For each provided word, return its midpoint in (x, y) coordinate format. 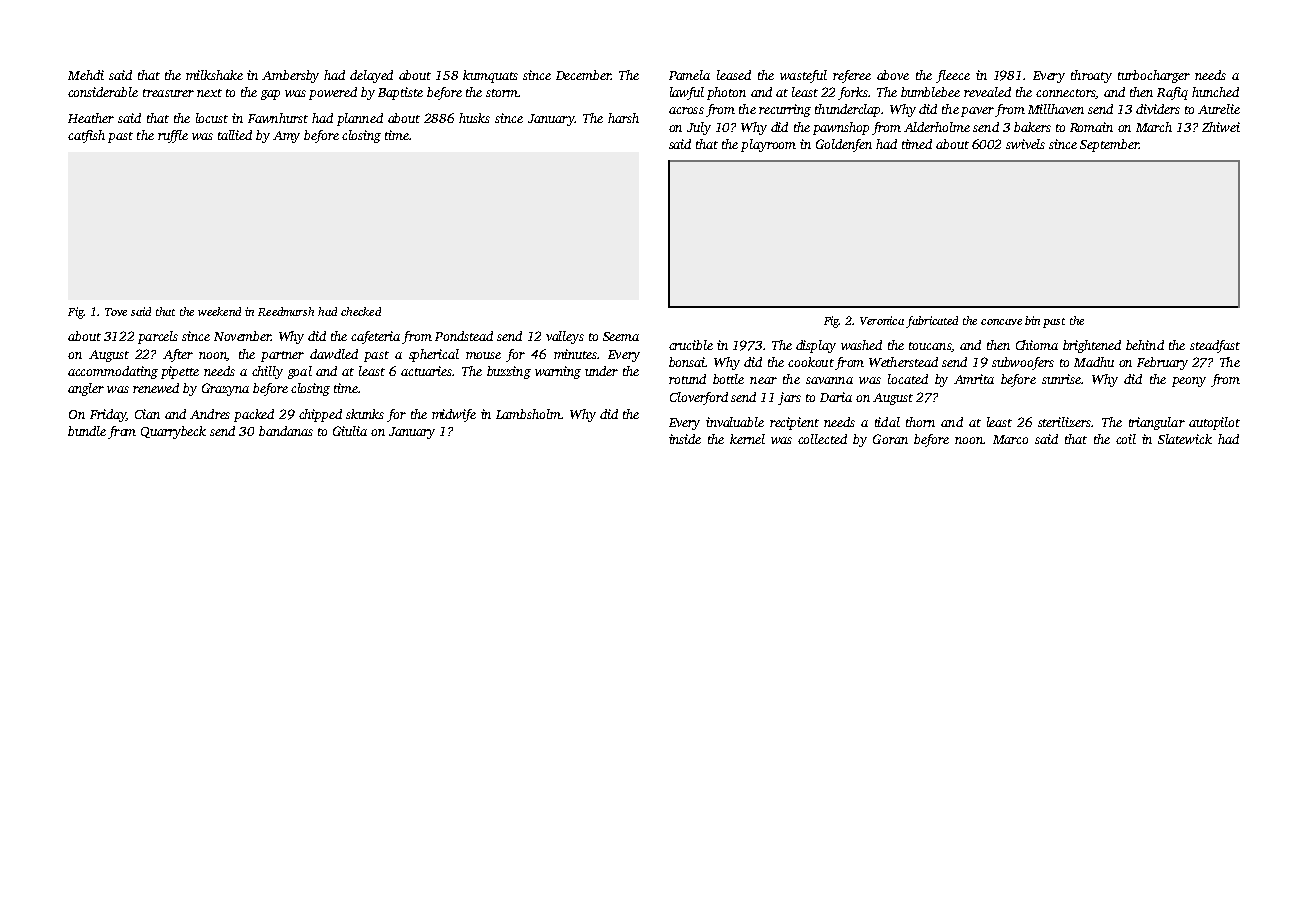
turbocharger (1154, 76)
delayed (371, 76)
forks (853, 93)
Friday (108, 415)
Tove (116, 312)
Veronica (882, 320)
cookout (811, 362)
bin (1032, 320)
